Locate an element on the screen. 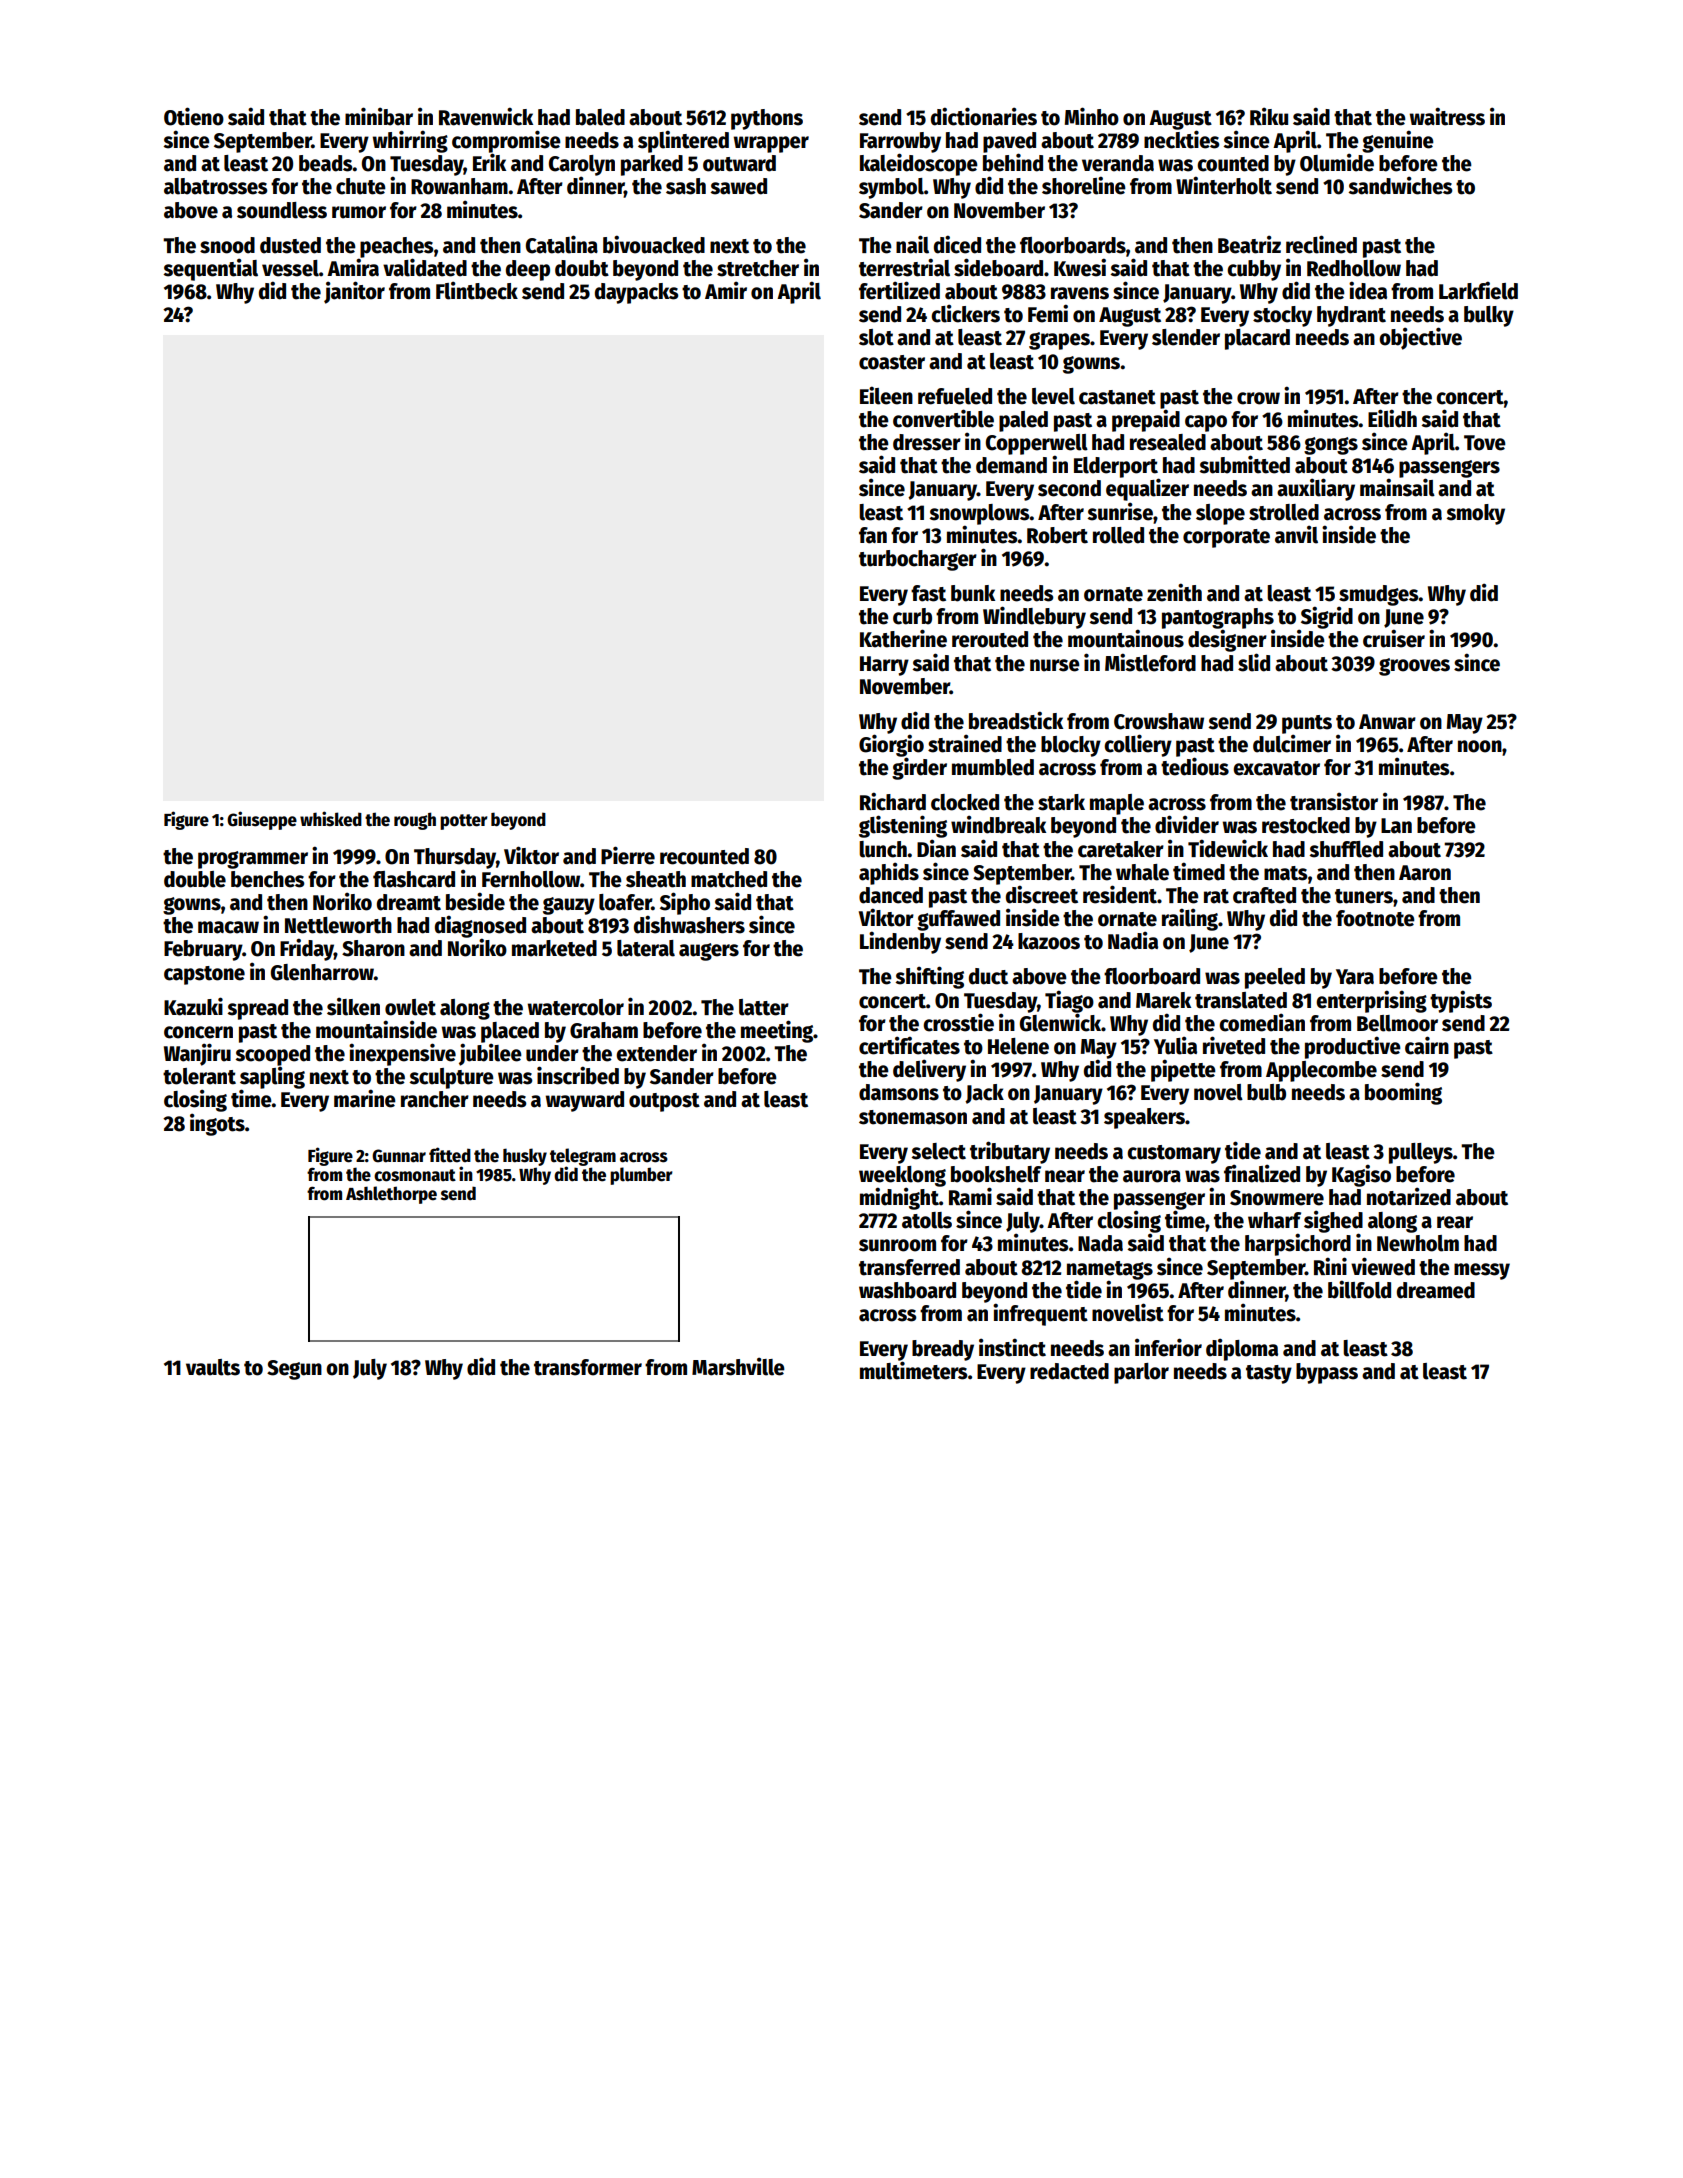  hydrant is located at coordinates (1351, 316).
